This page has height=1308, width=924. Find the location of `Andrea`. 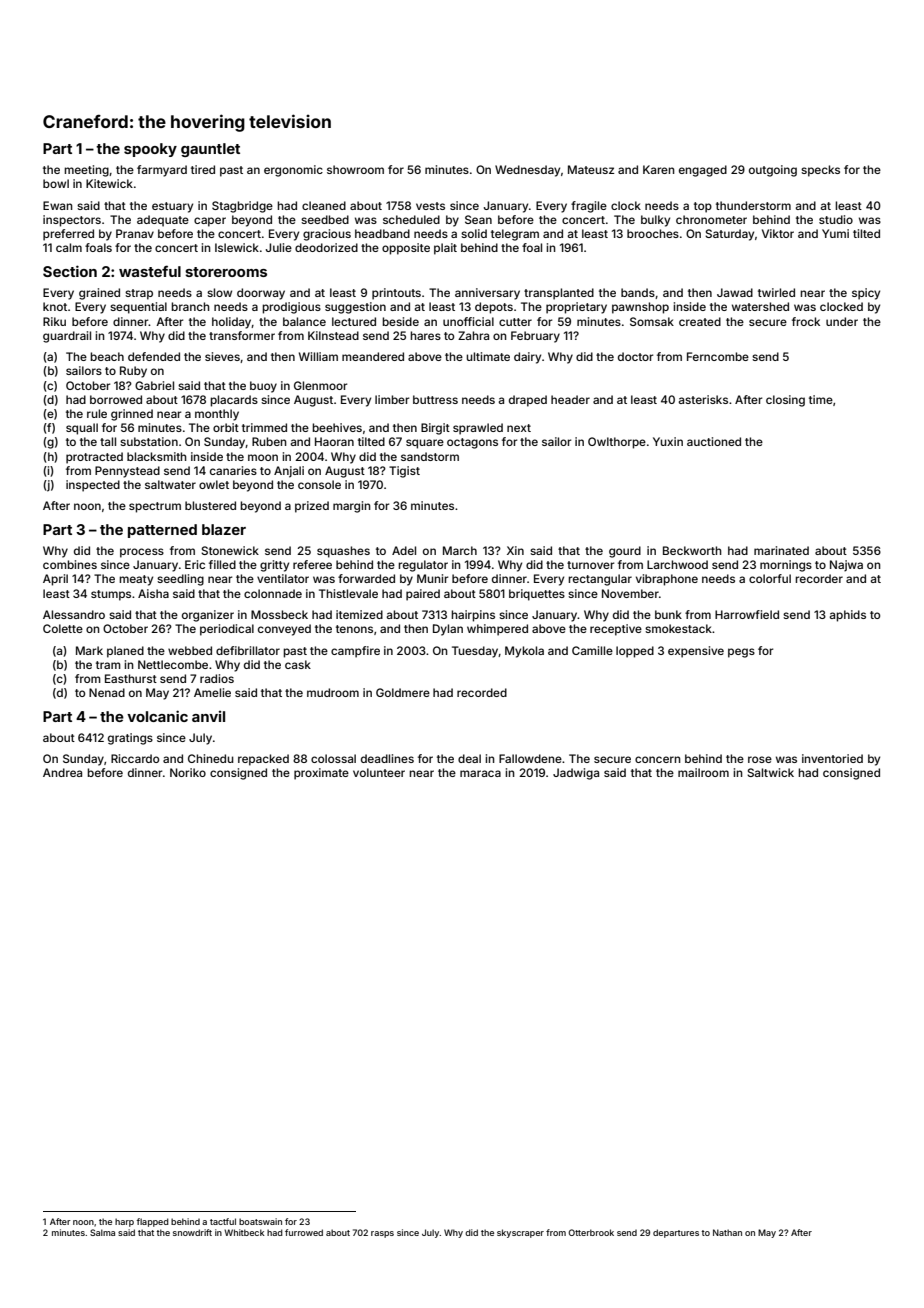

Andrea is located at coordinates (62, 772).
